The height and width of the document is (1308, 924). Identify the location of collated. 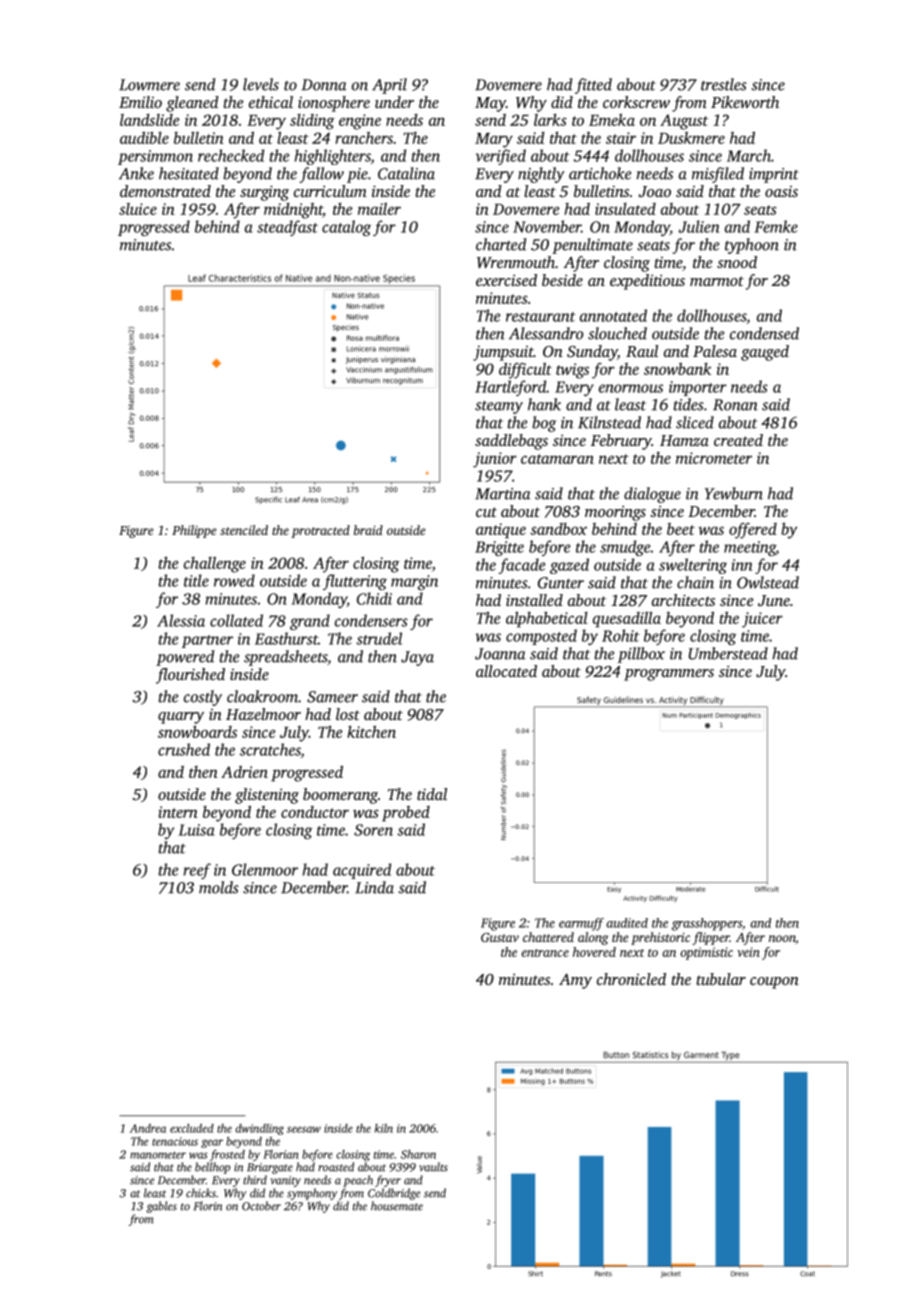
(236, 620).
